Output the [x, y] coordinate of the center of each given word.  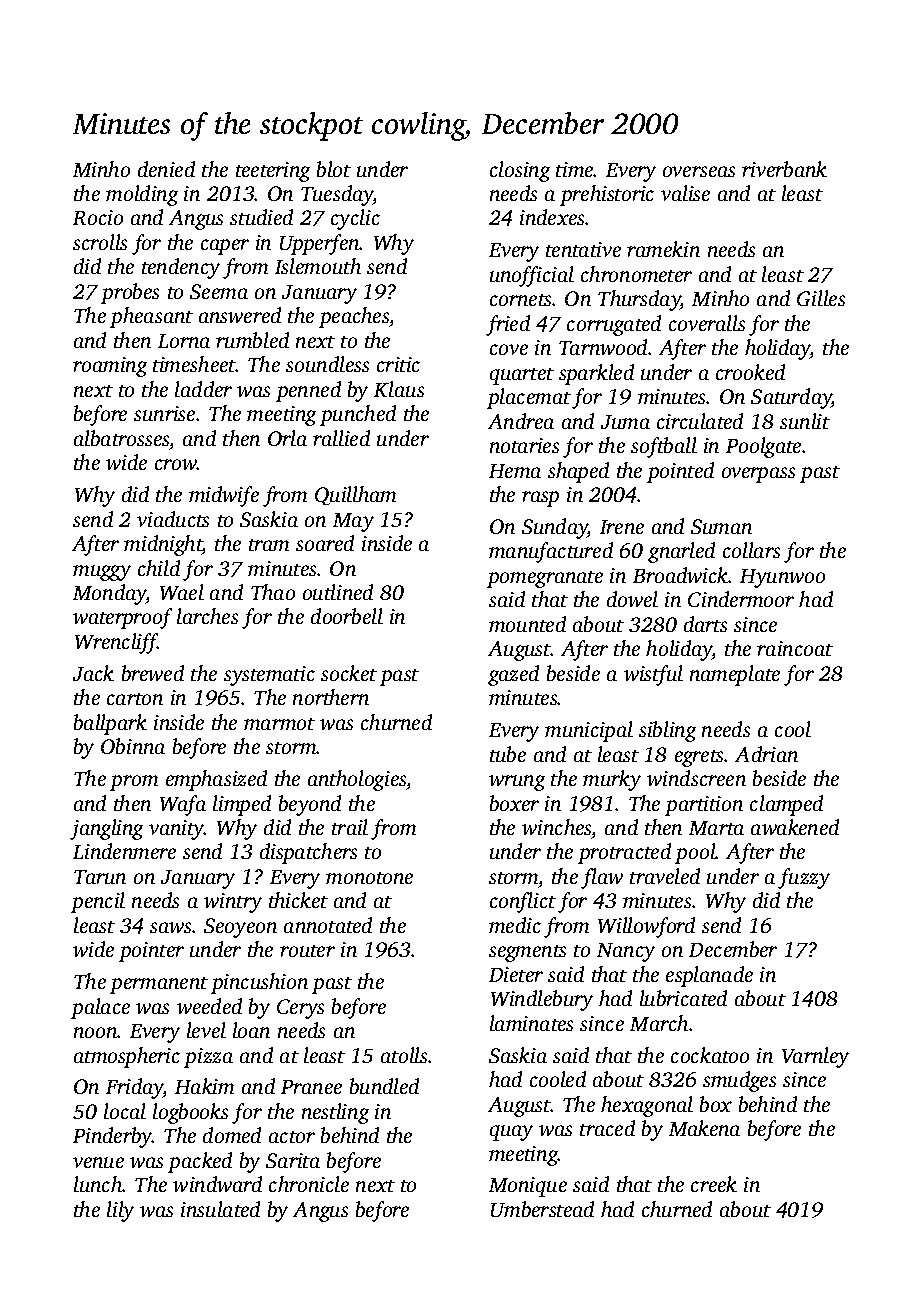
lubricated [683, 998]
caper [225, 247]
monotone [369, 878]
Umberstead [542, 1209]
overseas [699, 171]
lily [120, 1211]
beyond [310, 805]
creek [714, 1184]
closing [520, 171]
